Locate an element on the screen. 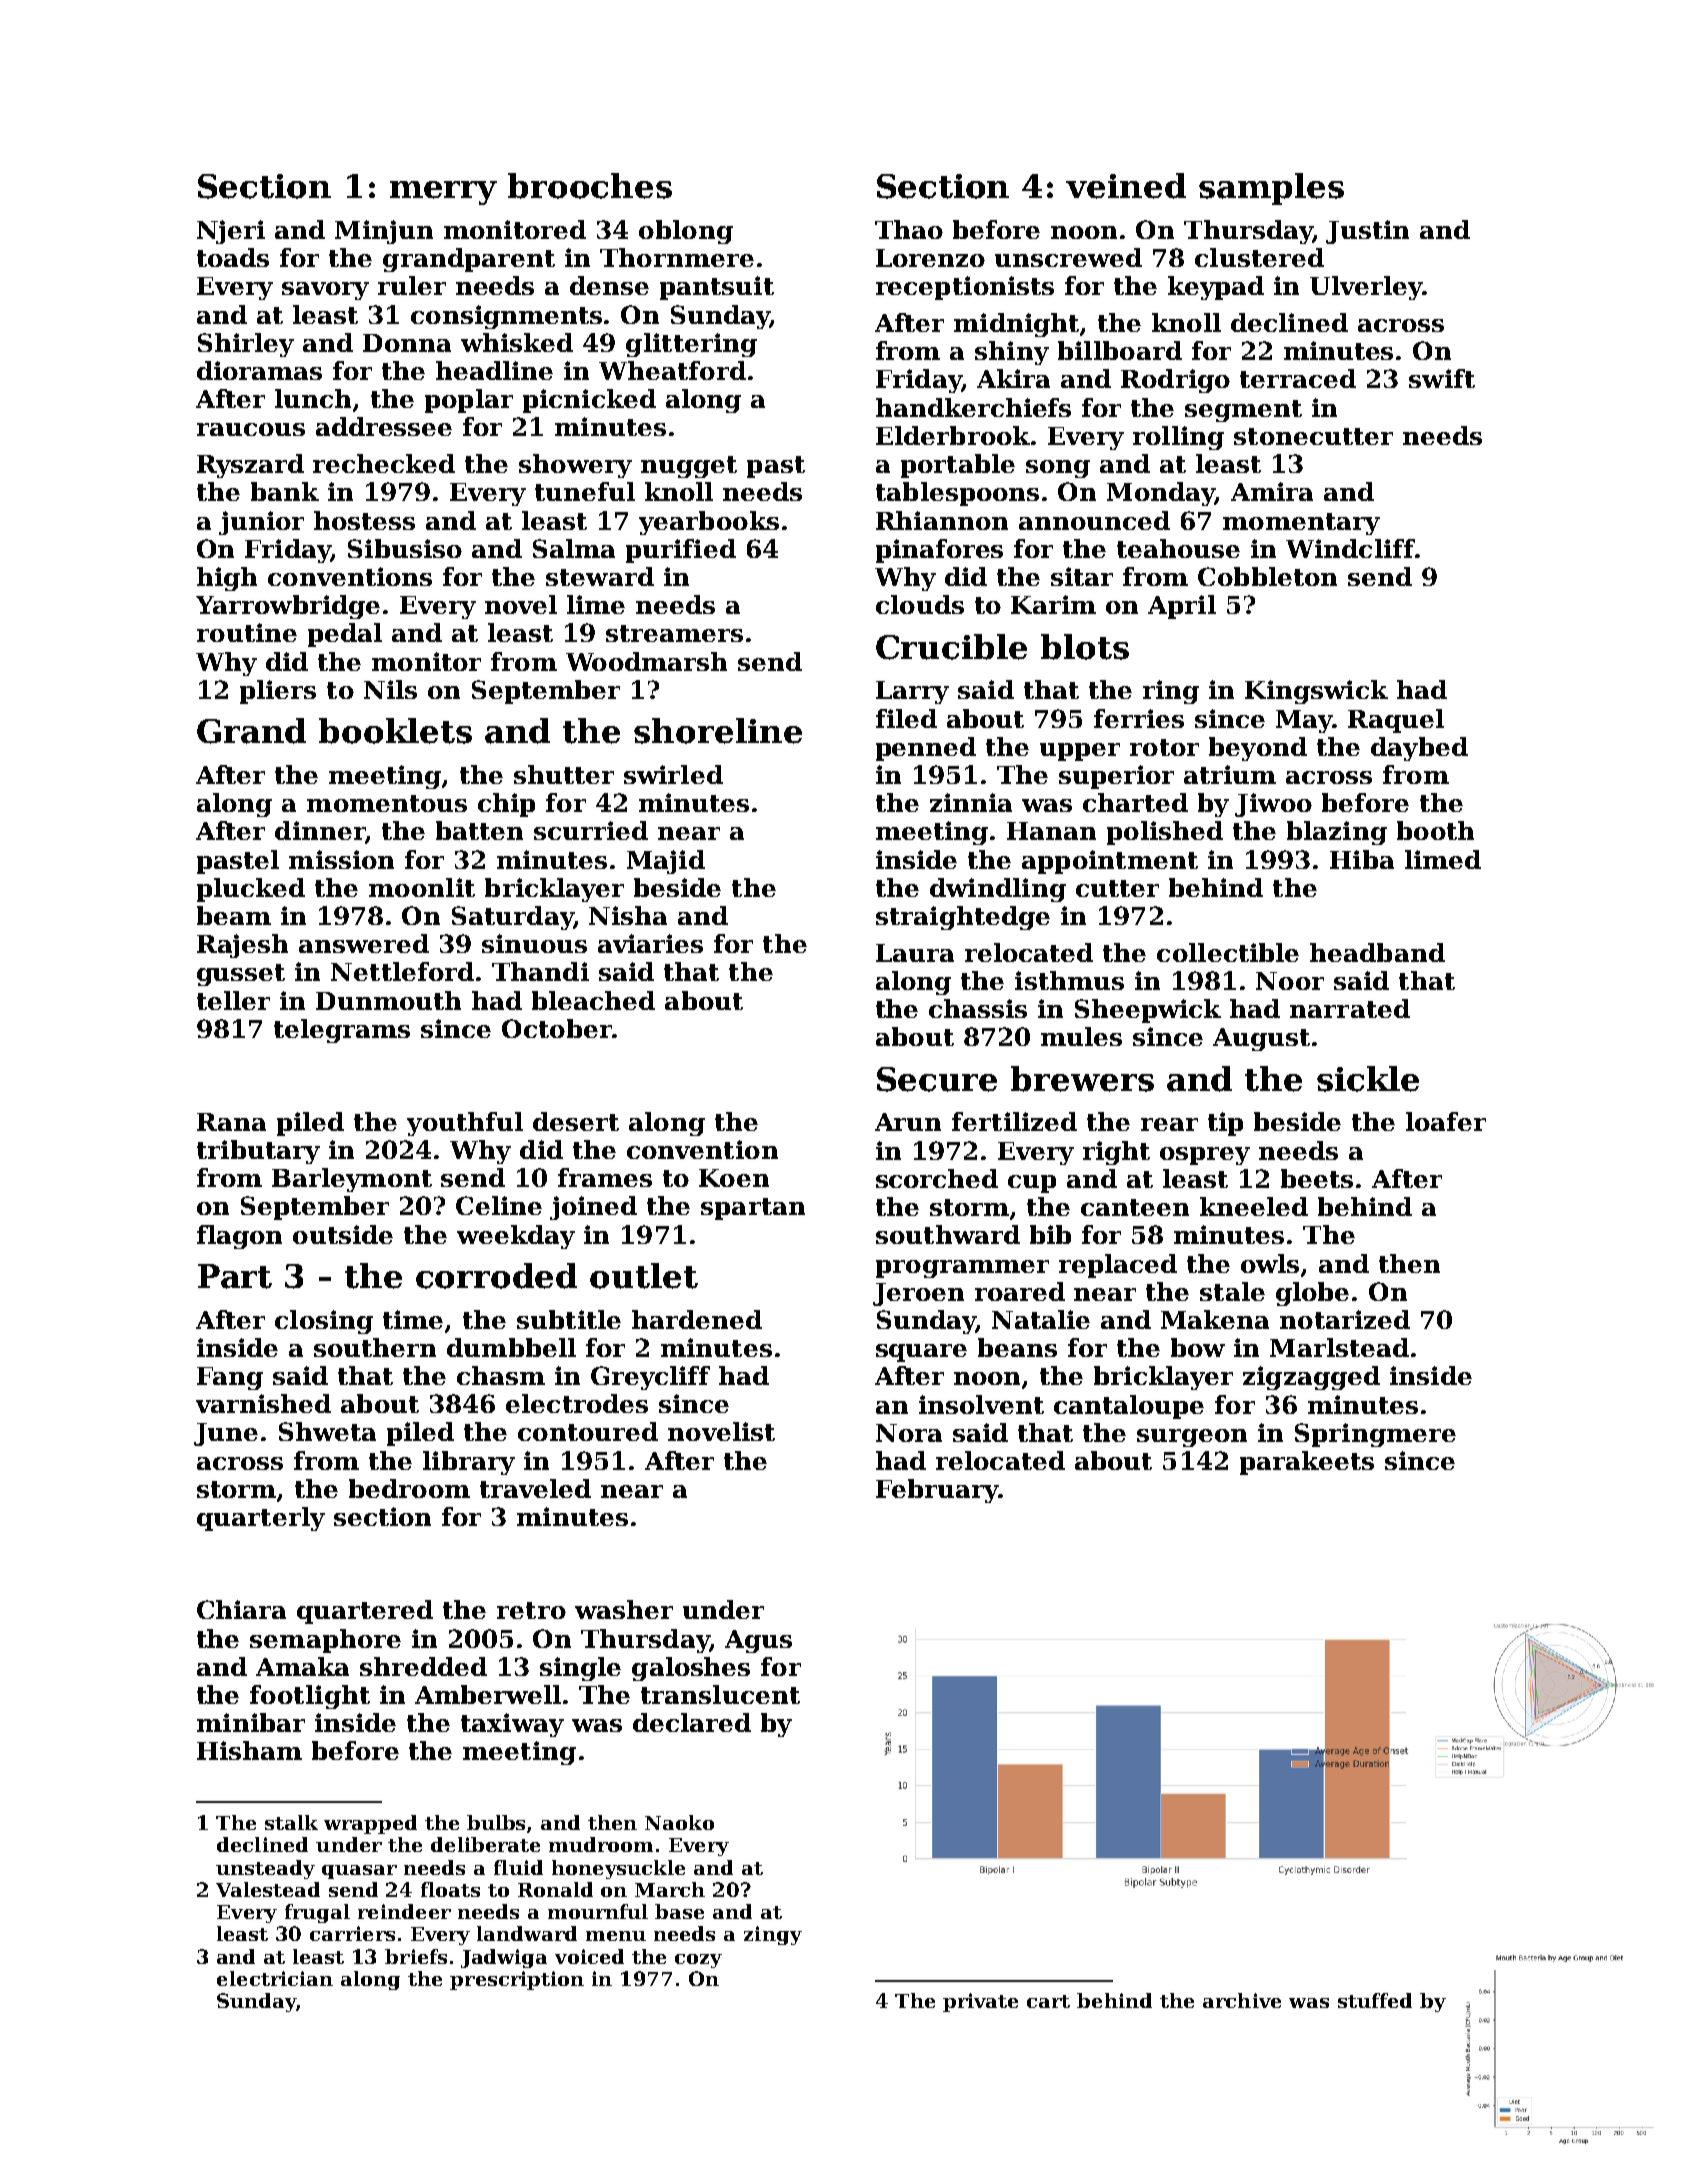  retro is located at coordinates (531, 1610).
